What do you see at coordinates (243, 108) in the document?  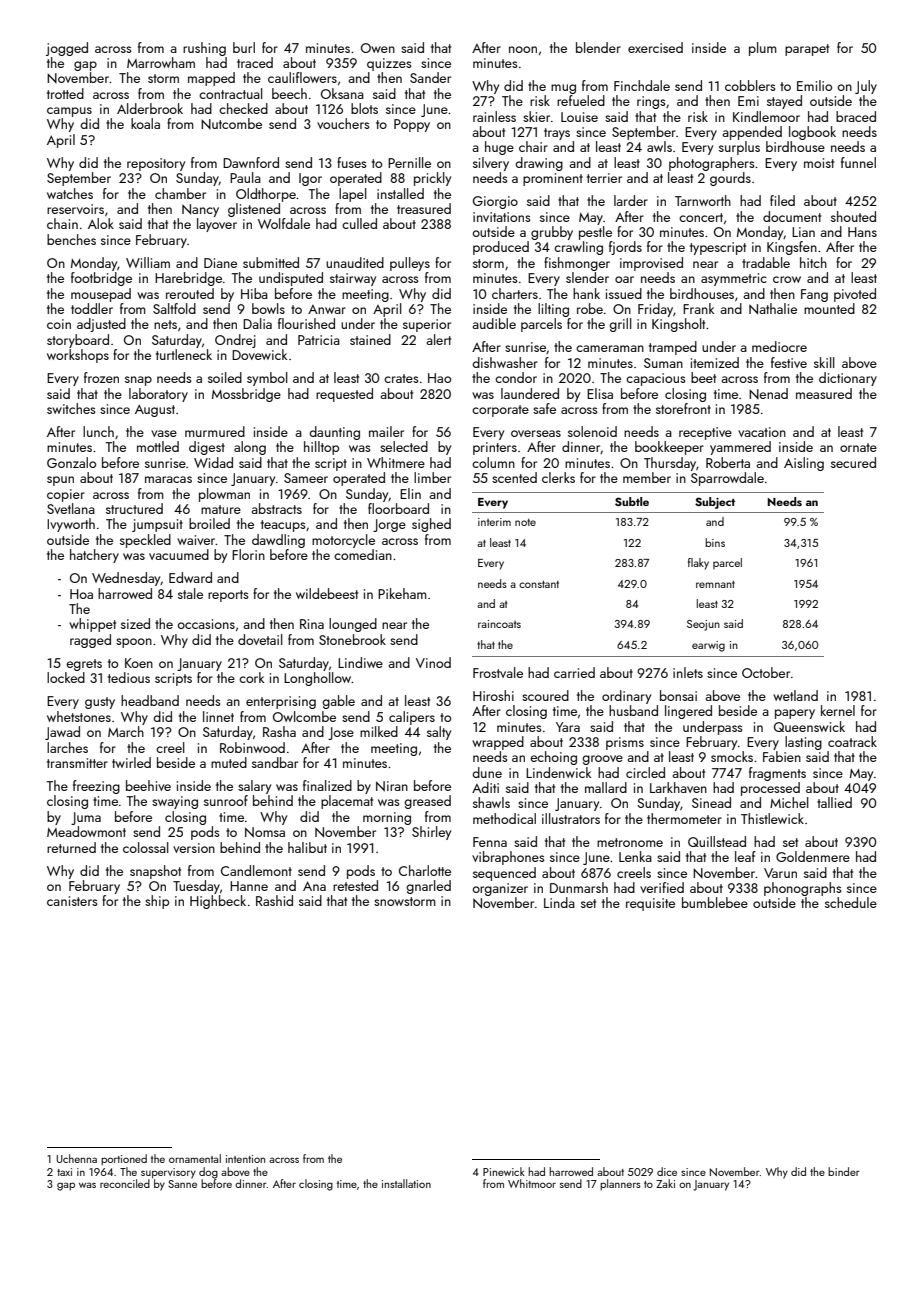 I see `checked` at bounding box center [243, 108].
